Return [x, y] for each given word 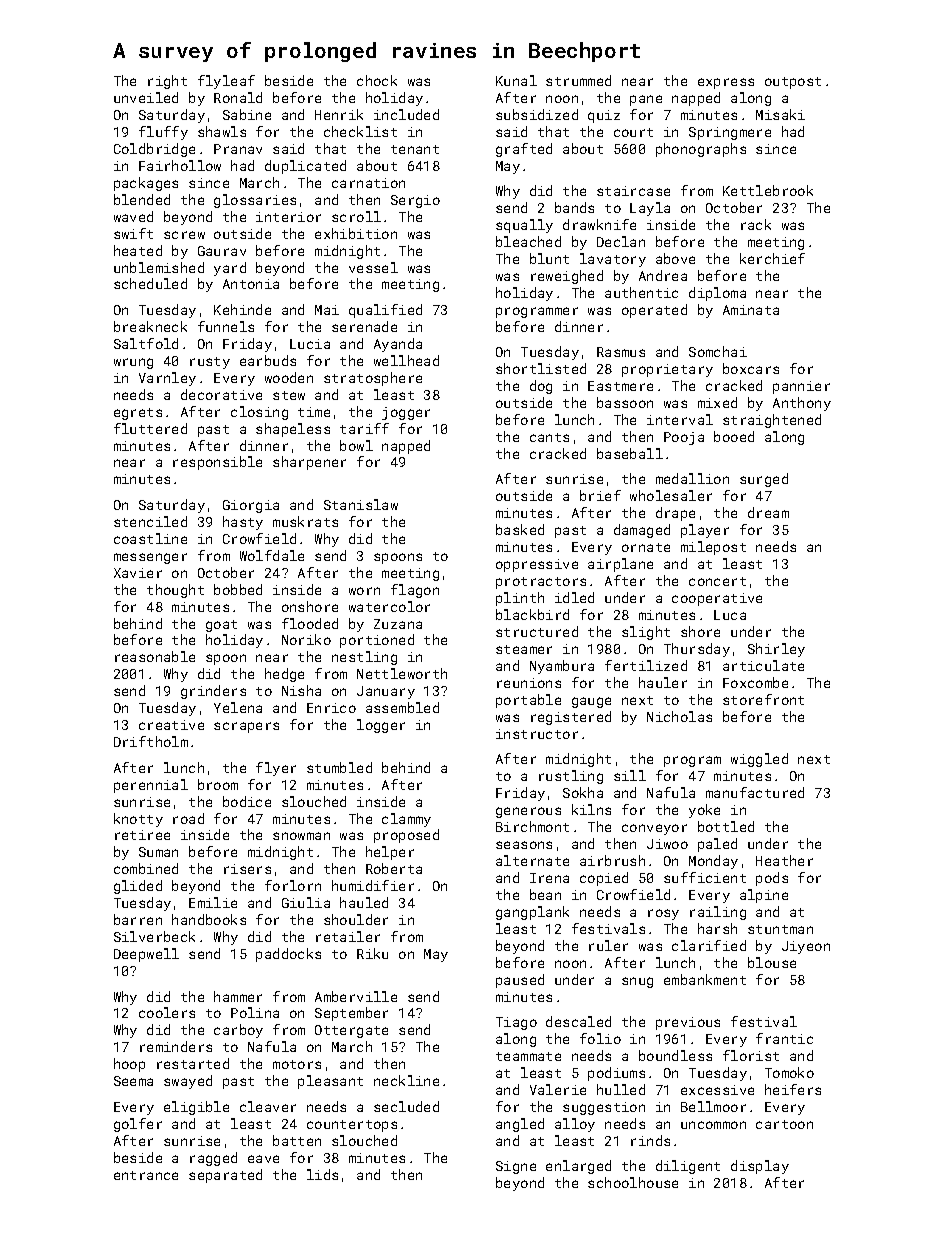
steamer [524, 649]
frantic [784, 1038]
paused [520, 981]
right [167, 82]
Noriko [306, 639]
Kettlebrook [768, 190]
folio [600, 1038]
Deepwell [146, 955]
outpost [793, 83]
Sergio [415, 201]
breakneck [150, 326]
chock [377, 80]
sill [630, 775]
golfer [138, 1125]
